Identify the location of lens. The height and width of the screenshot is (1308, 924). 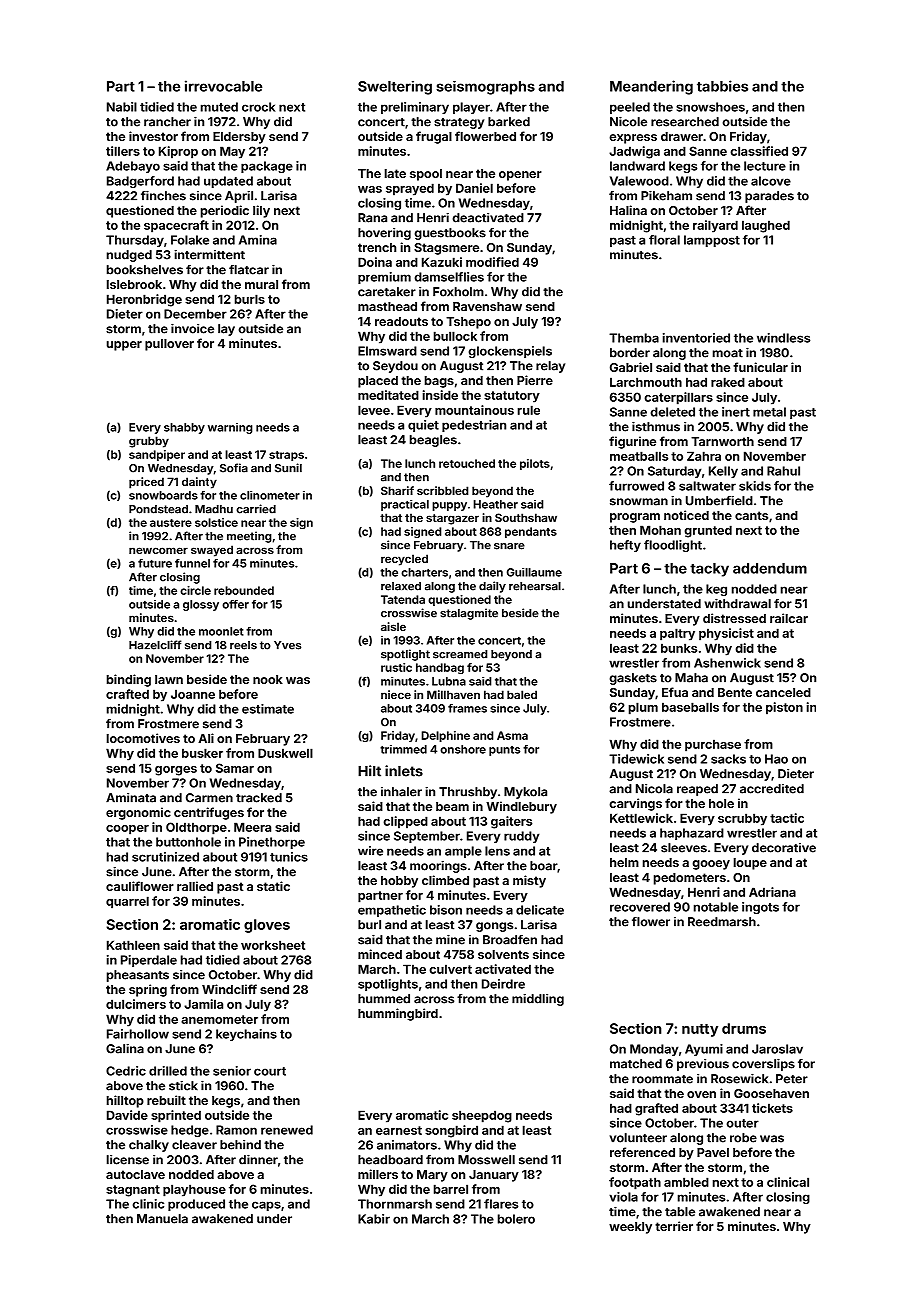
(497, 851).
